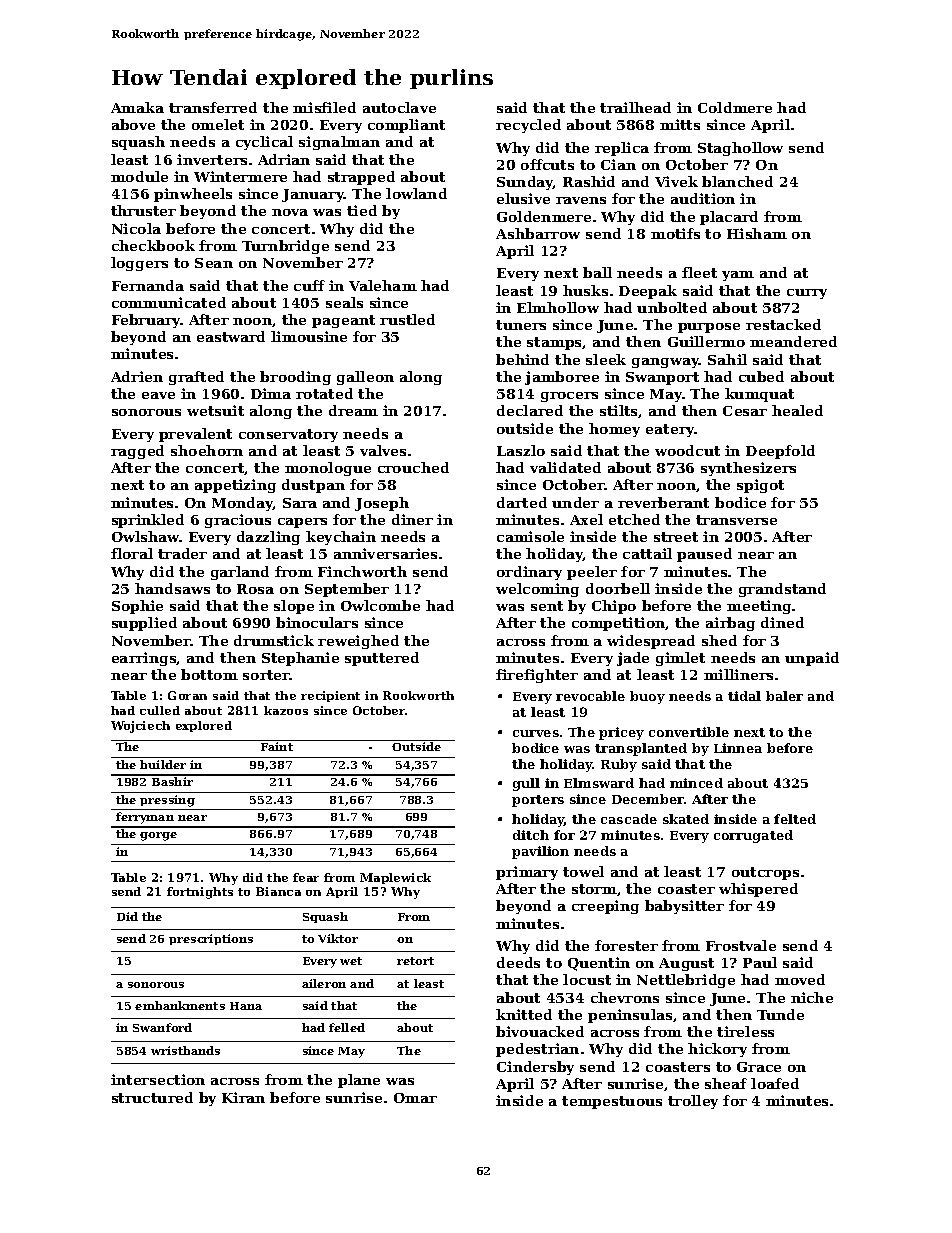 This image has width=952, height=1233. Describe the element at coordinates (240, 176) in the image. I see `Wintermere` at that location.
